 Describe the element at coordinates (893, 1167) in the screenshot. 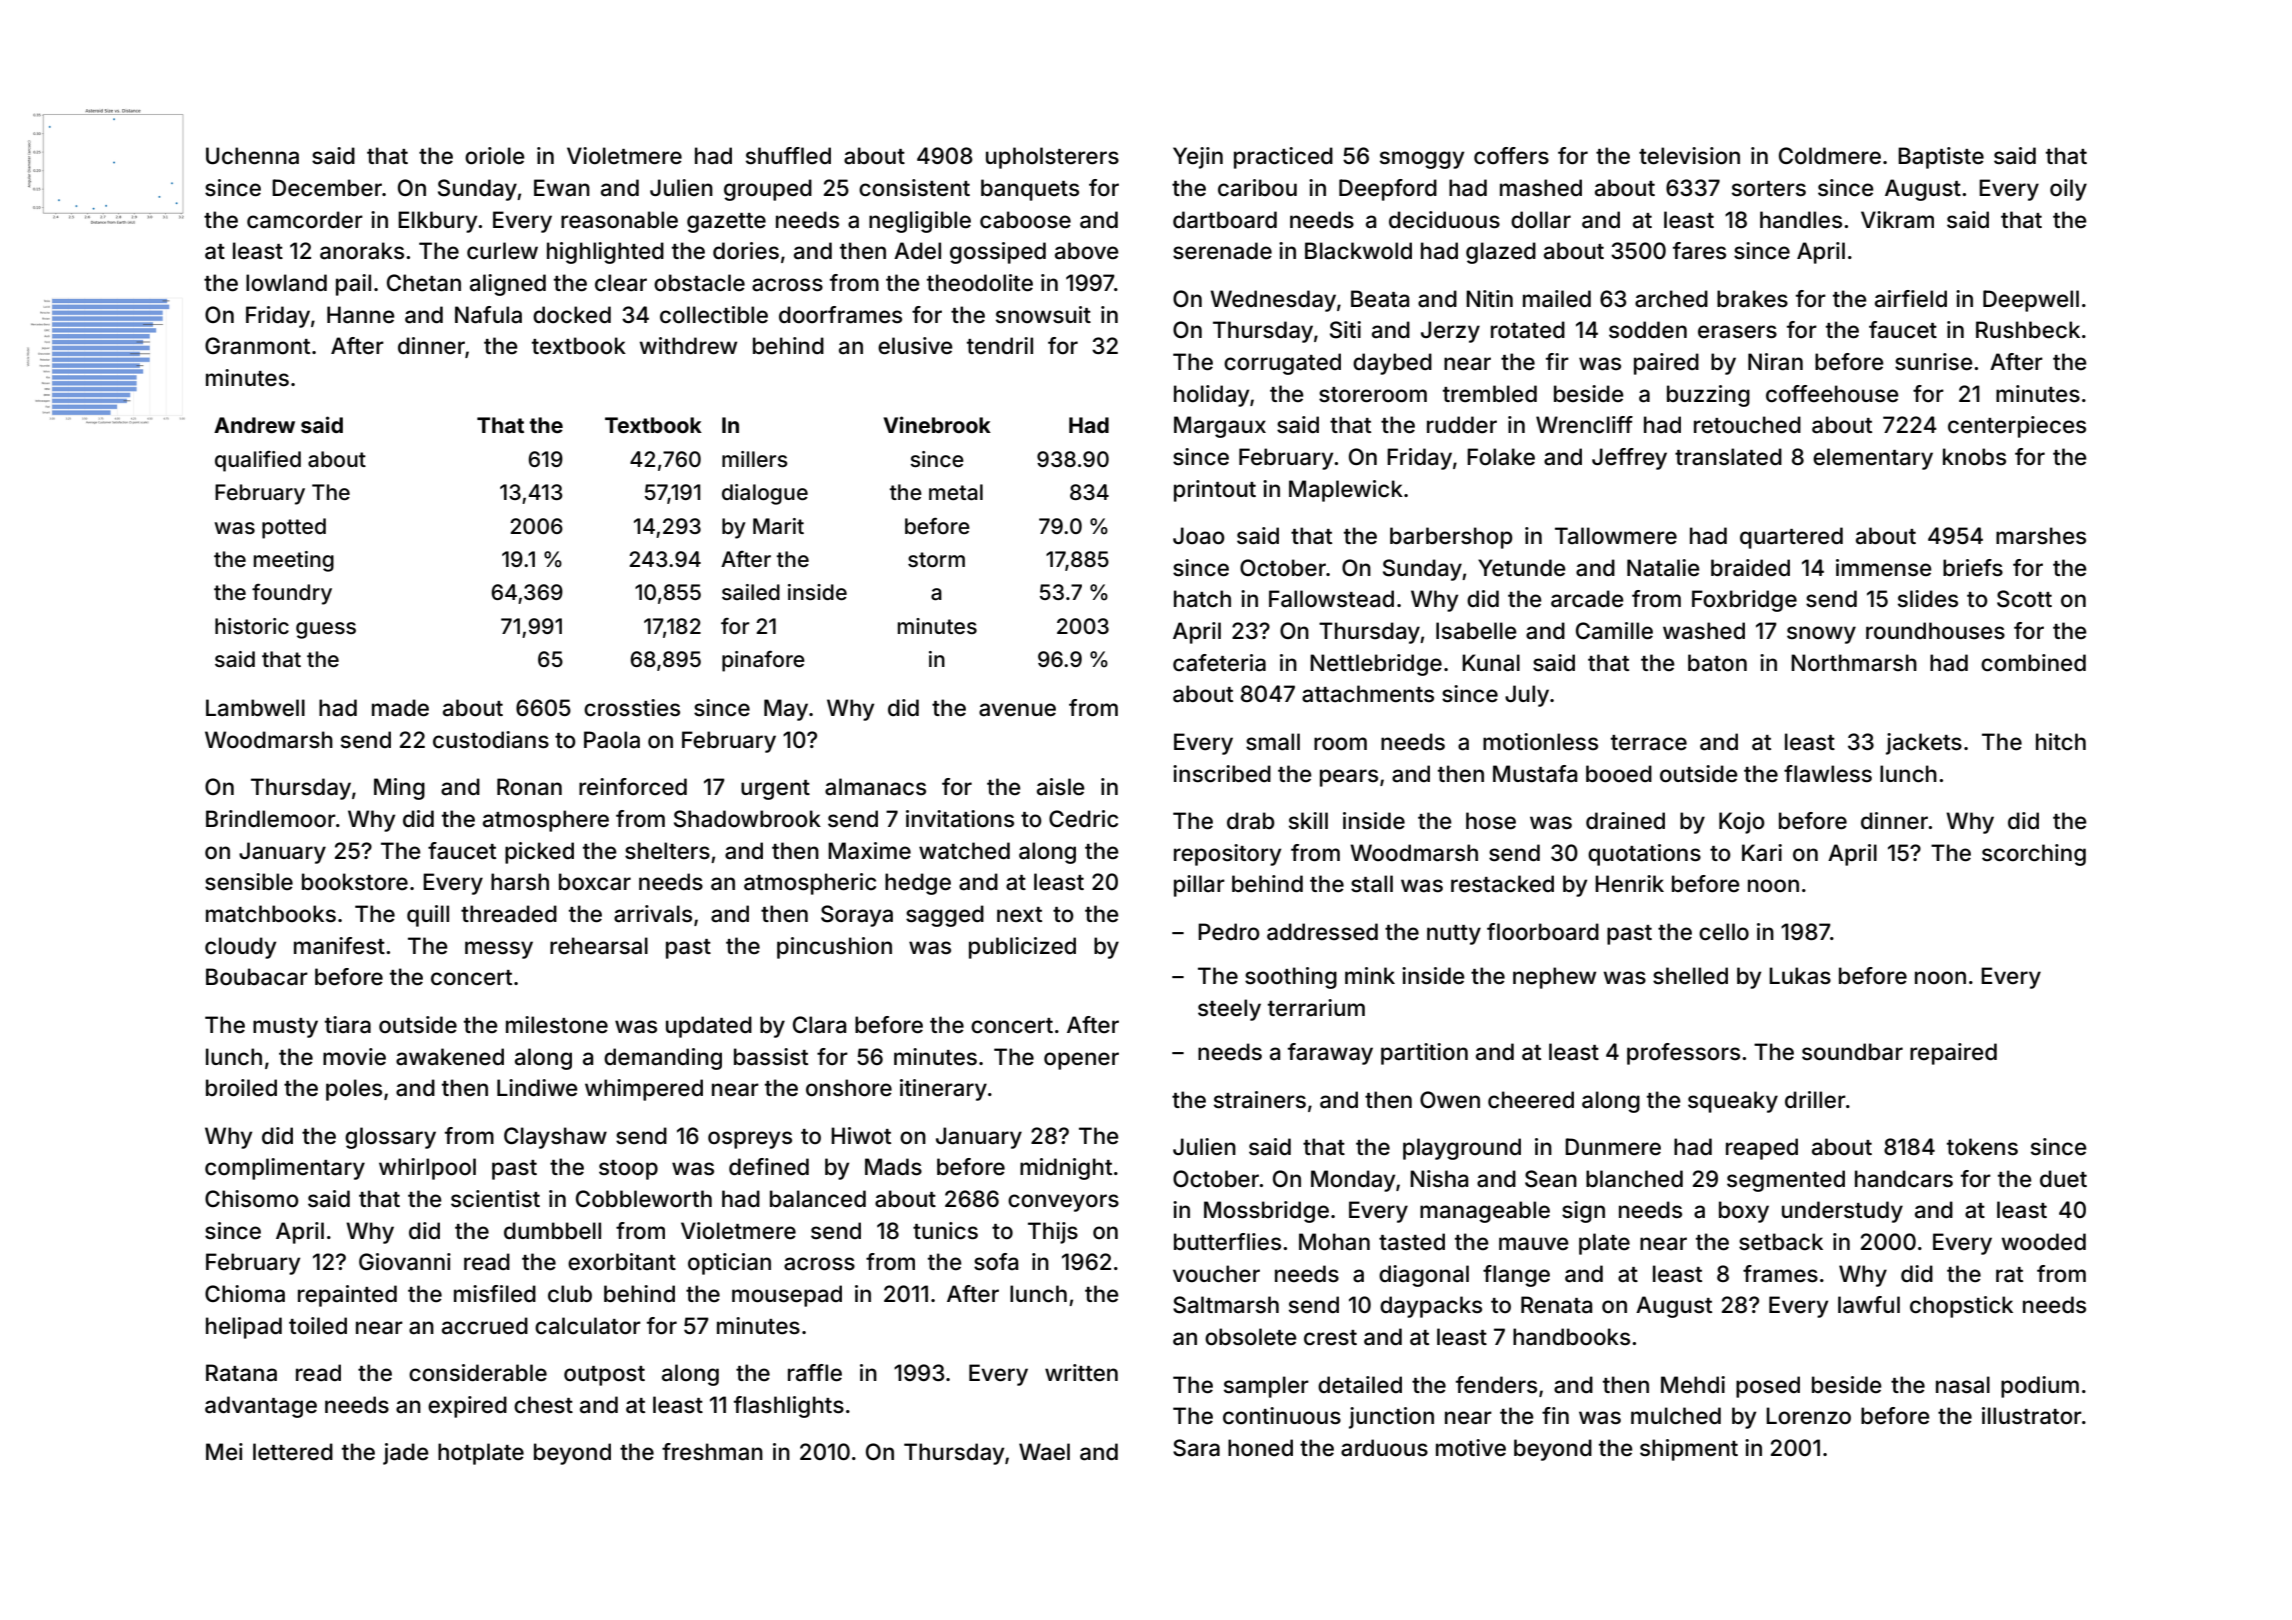

I see `Mads` at that location.
